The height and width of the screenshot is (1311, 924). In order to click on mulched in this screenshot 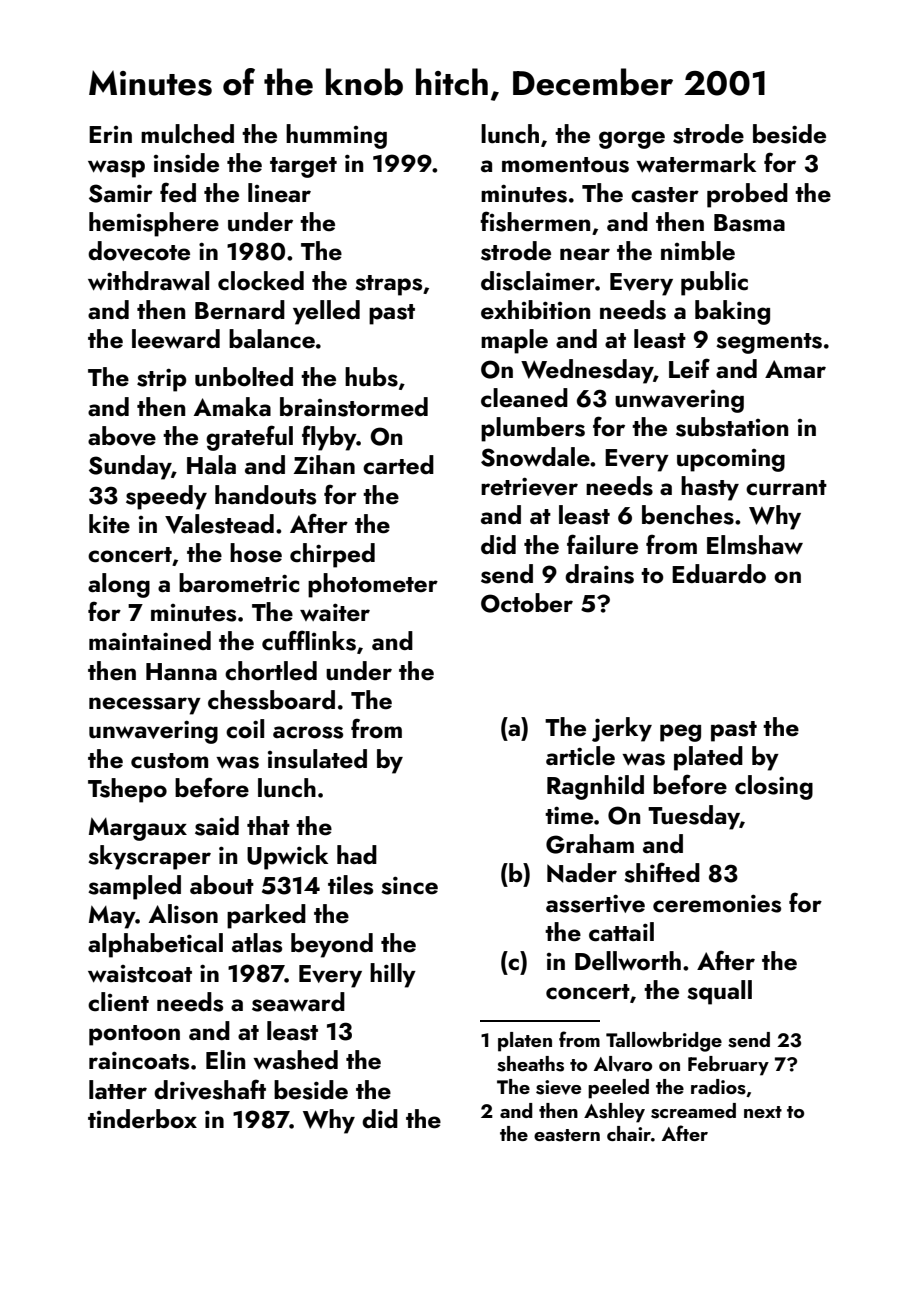, I will do `click(187, 134)`.
